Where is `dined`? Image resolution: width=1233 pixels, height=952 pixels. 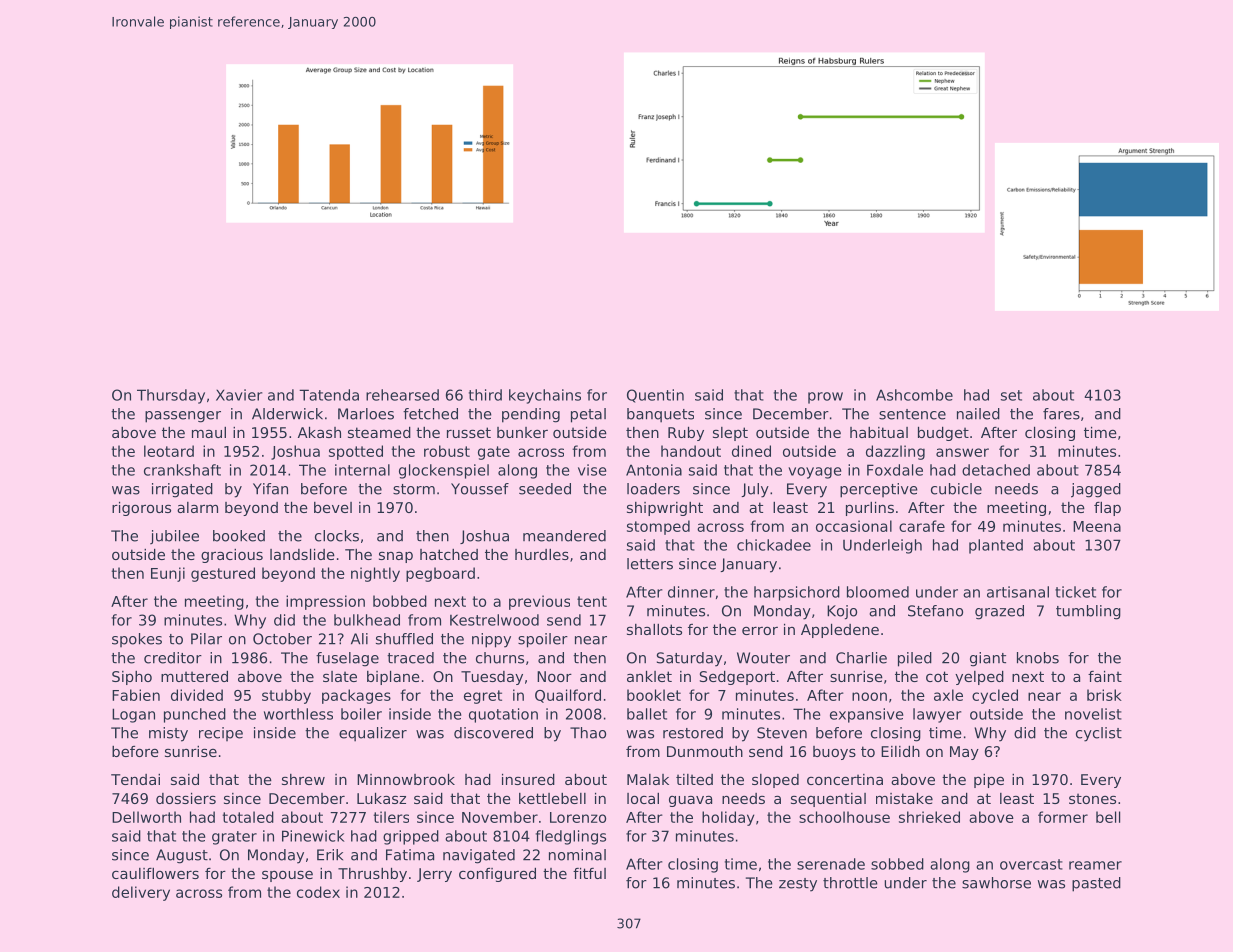
dined is located at coordinates (751, 451).
